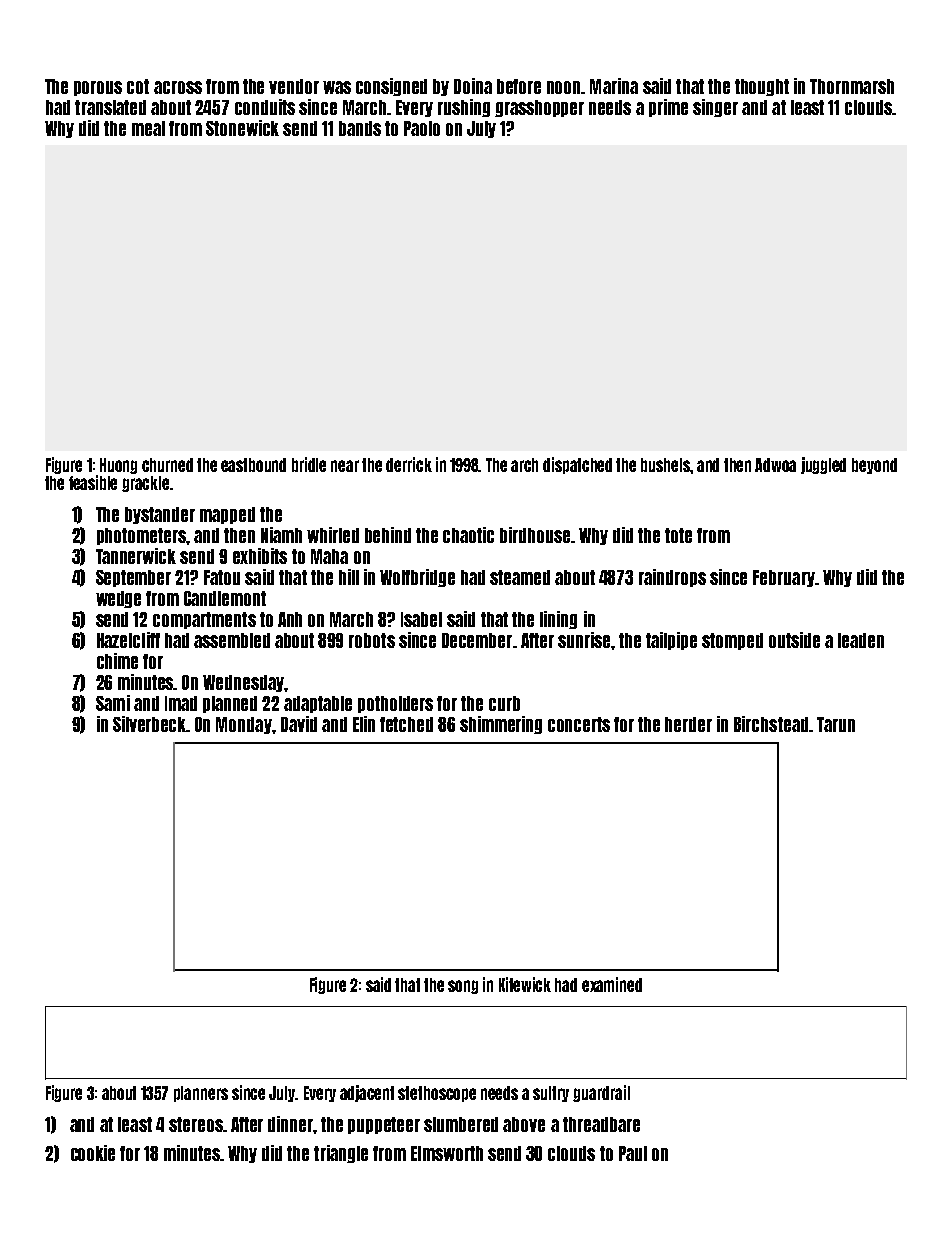 This image has height=1233, width=952. Describe the element at coordinates (196, 1124) in the image. I see `stereos` at that location.
